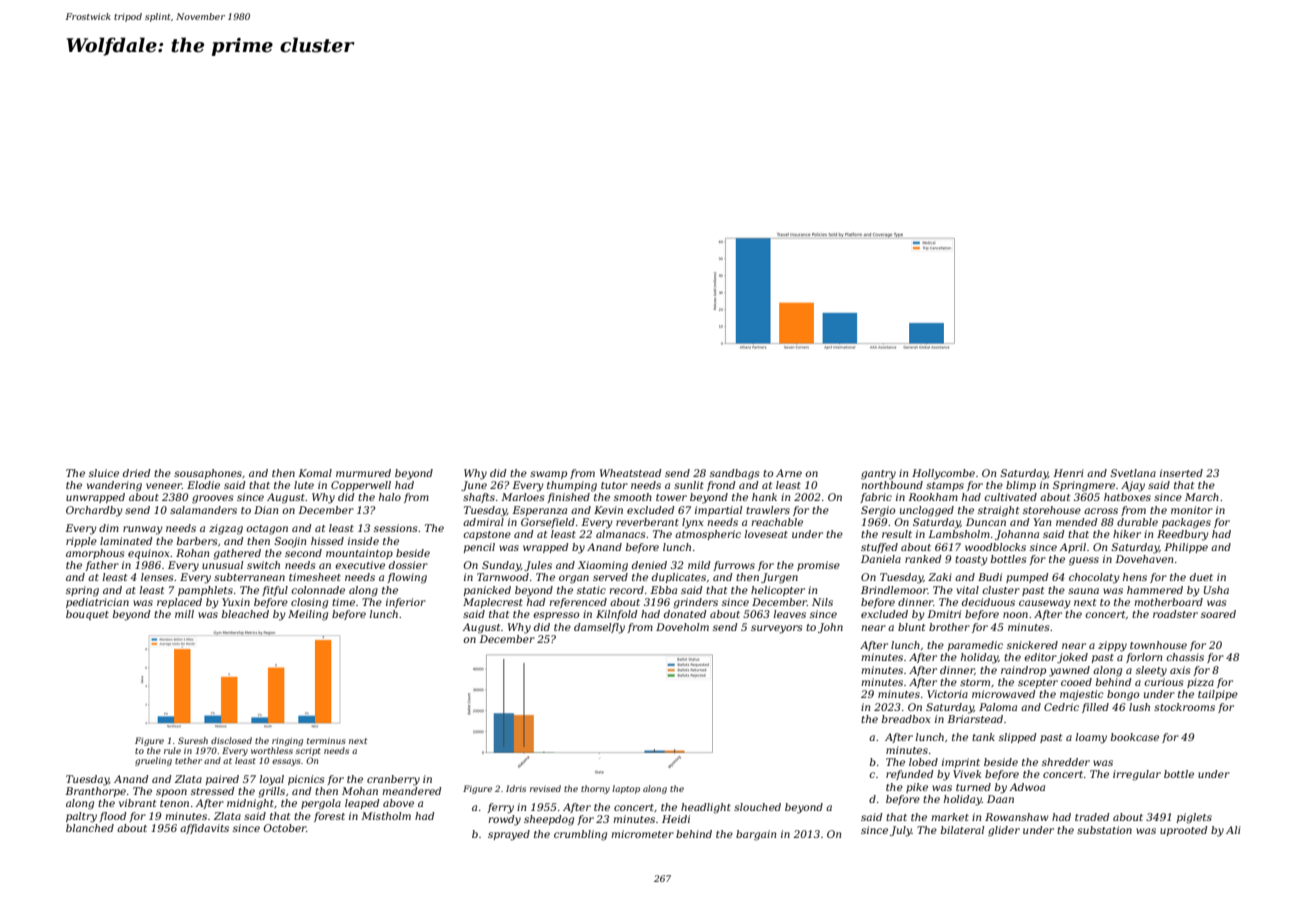  What do you see at coordinates (204, 829) in the screenshot?
I see `affidavits` at bounding box center [204, 829].
